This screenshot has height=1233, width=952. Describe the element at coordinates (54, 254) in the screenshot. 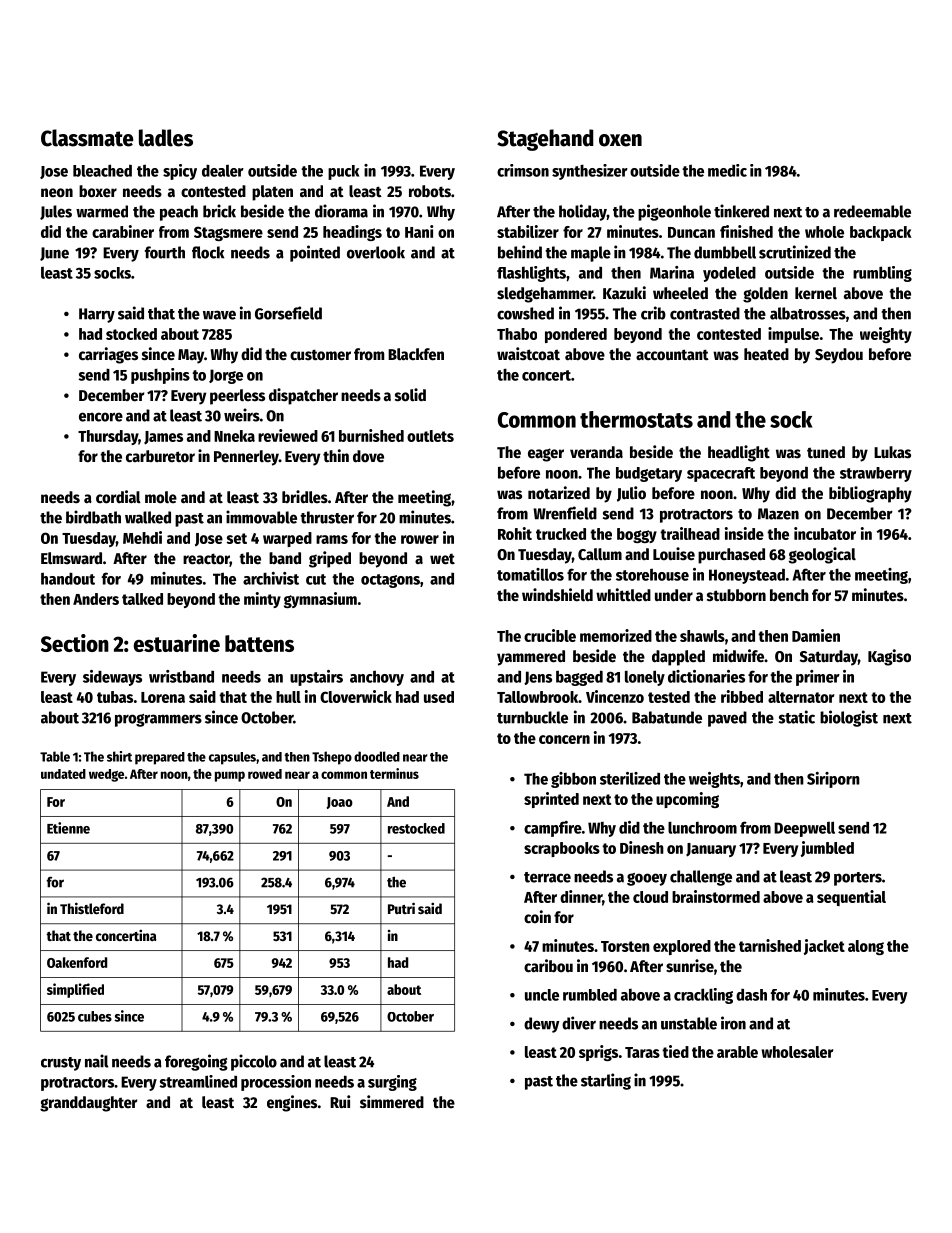

I see `June` at that location.
